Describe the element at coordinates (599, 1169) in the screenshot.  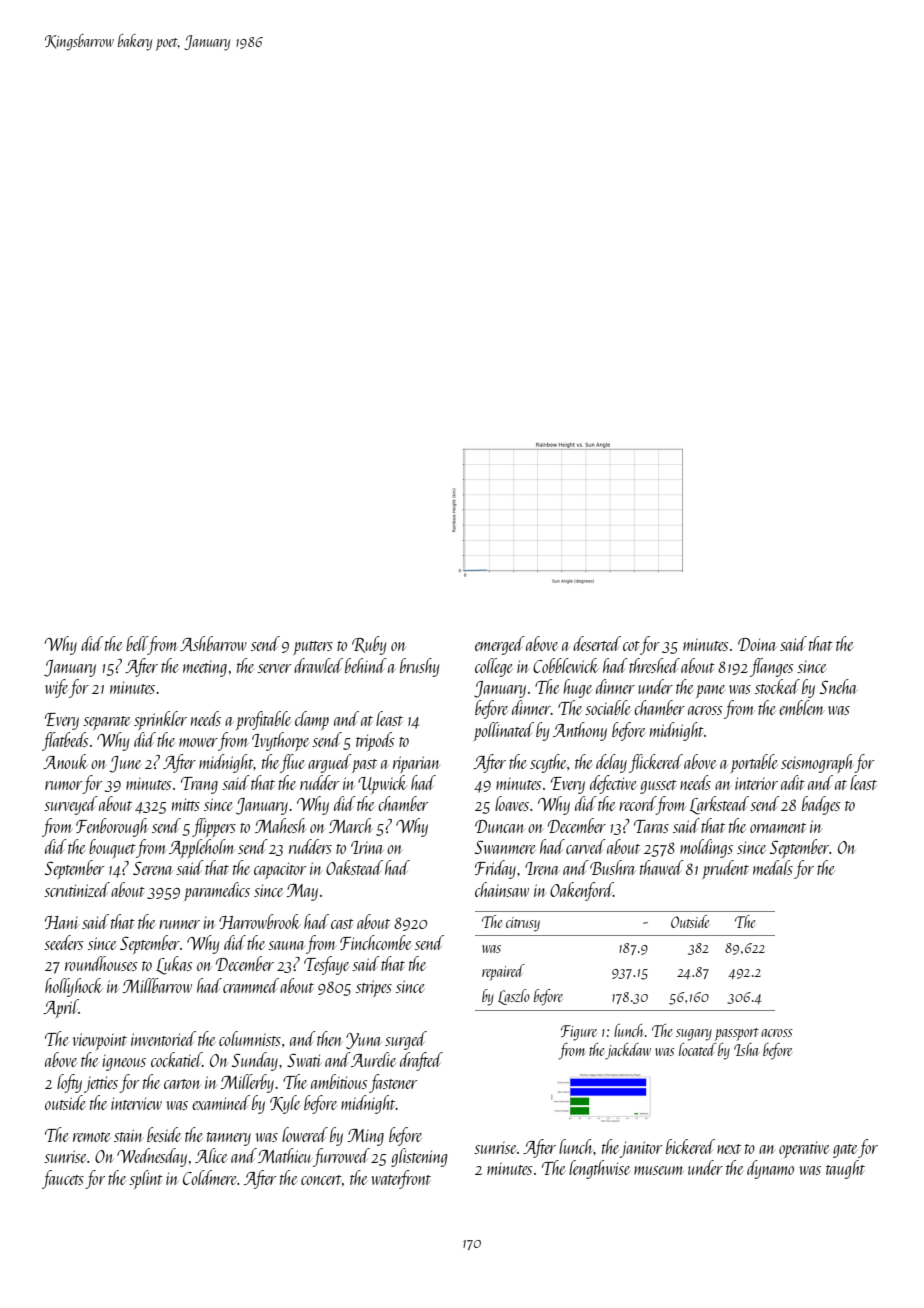
I see `lengthwise` at that location.
